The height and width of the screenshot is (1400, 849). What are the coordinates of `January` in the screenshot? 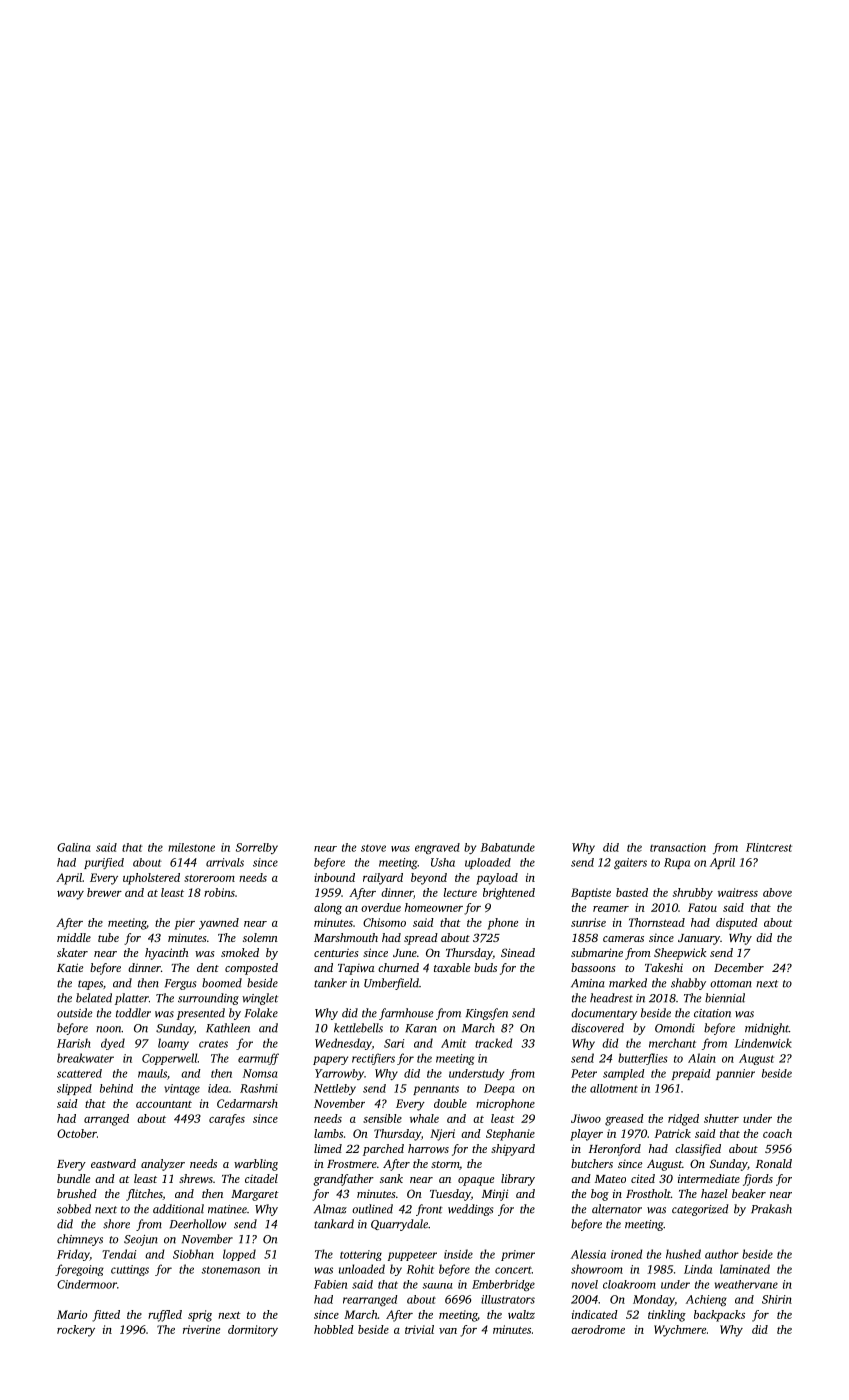 It's located at (699, 939).
